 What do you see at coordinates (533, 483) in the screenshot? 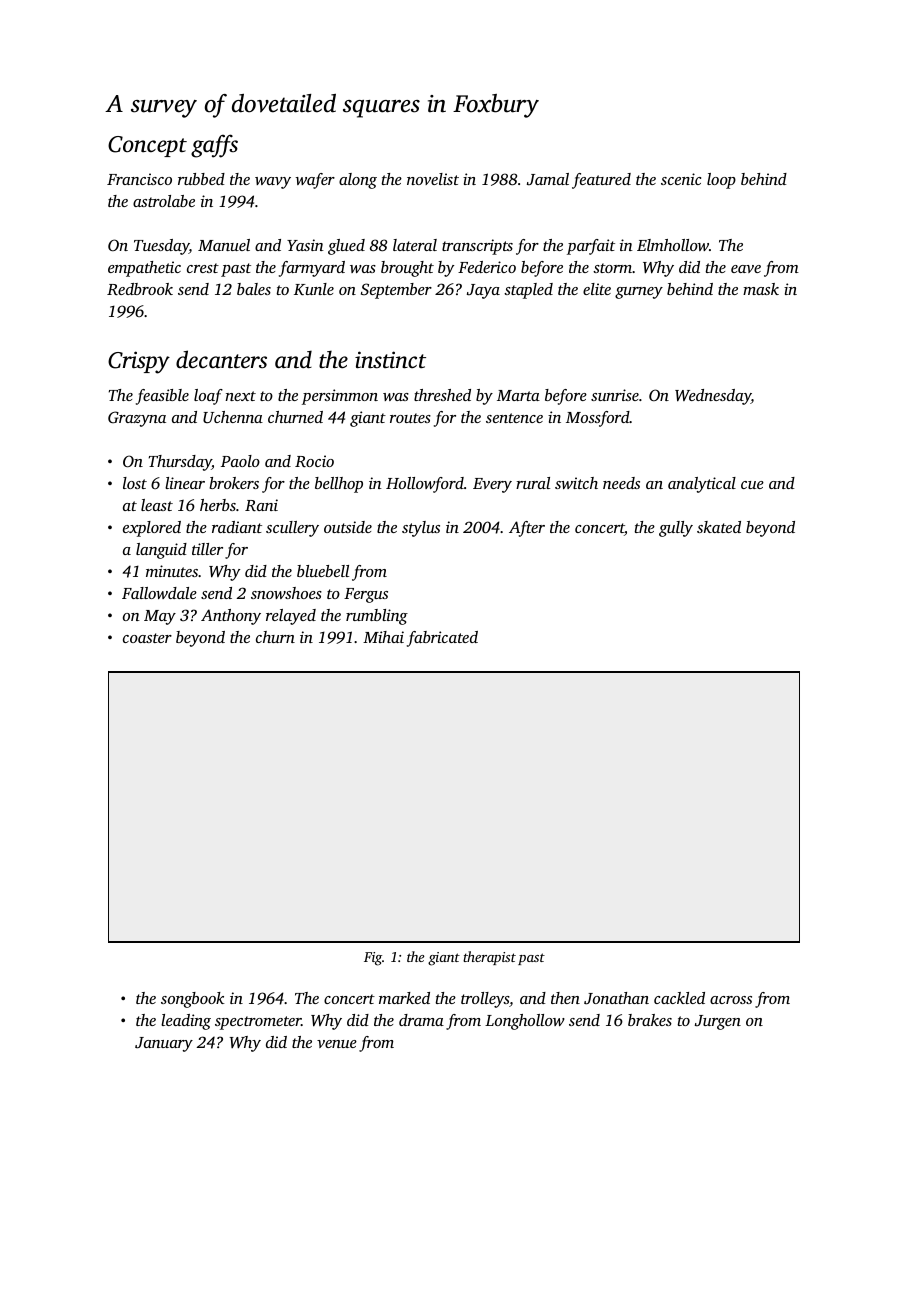
I see `rural` at bounding box center [533, 483].
